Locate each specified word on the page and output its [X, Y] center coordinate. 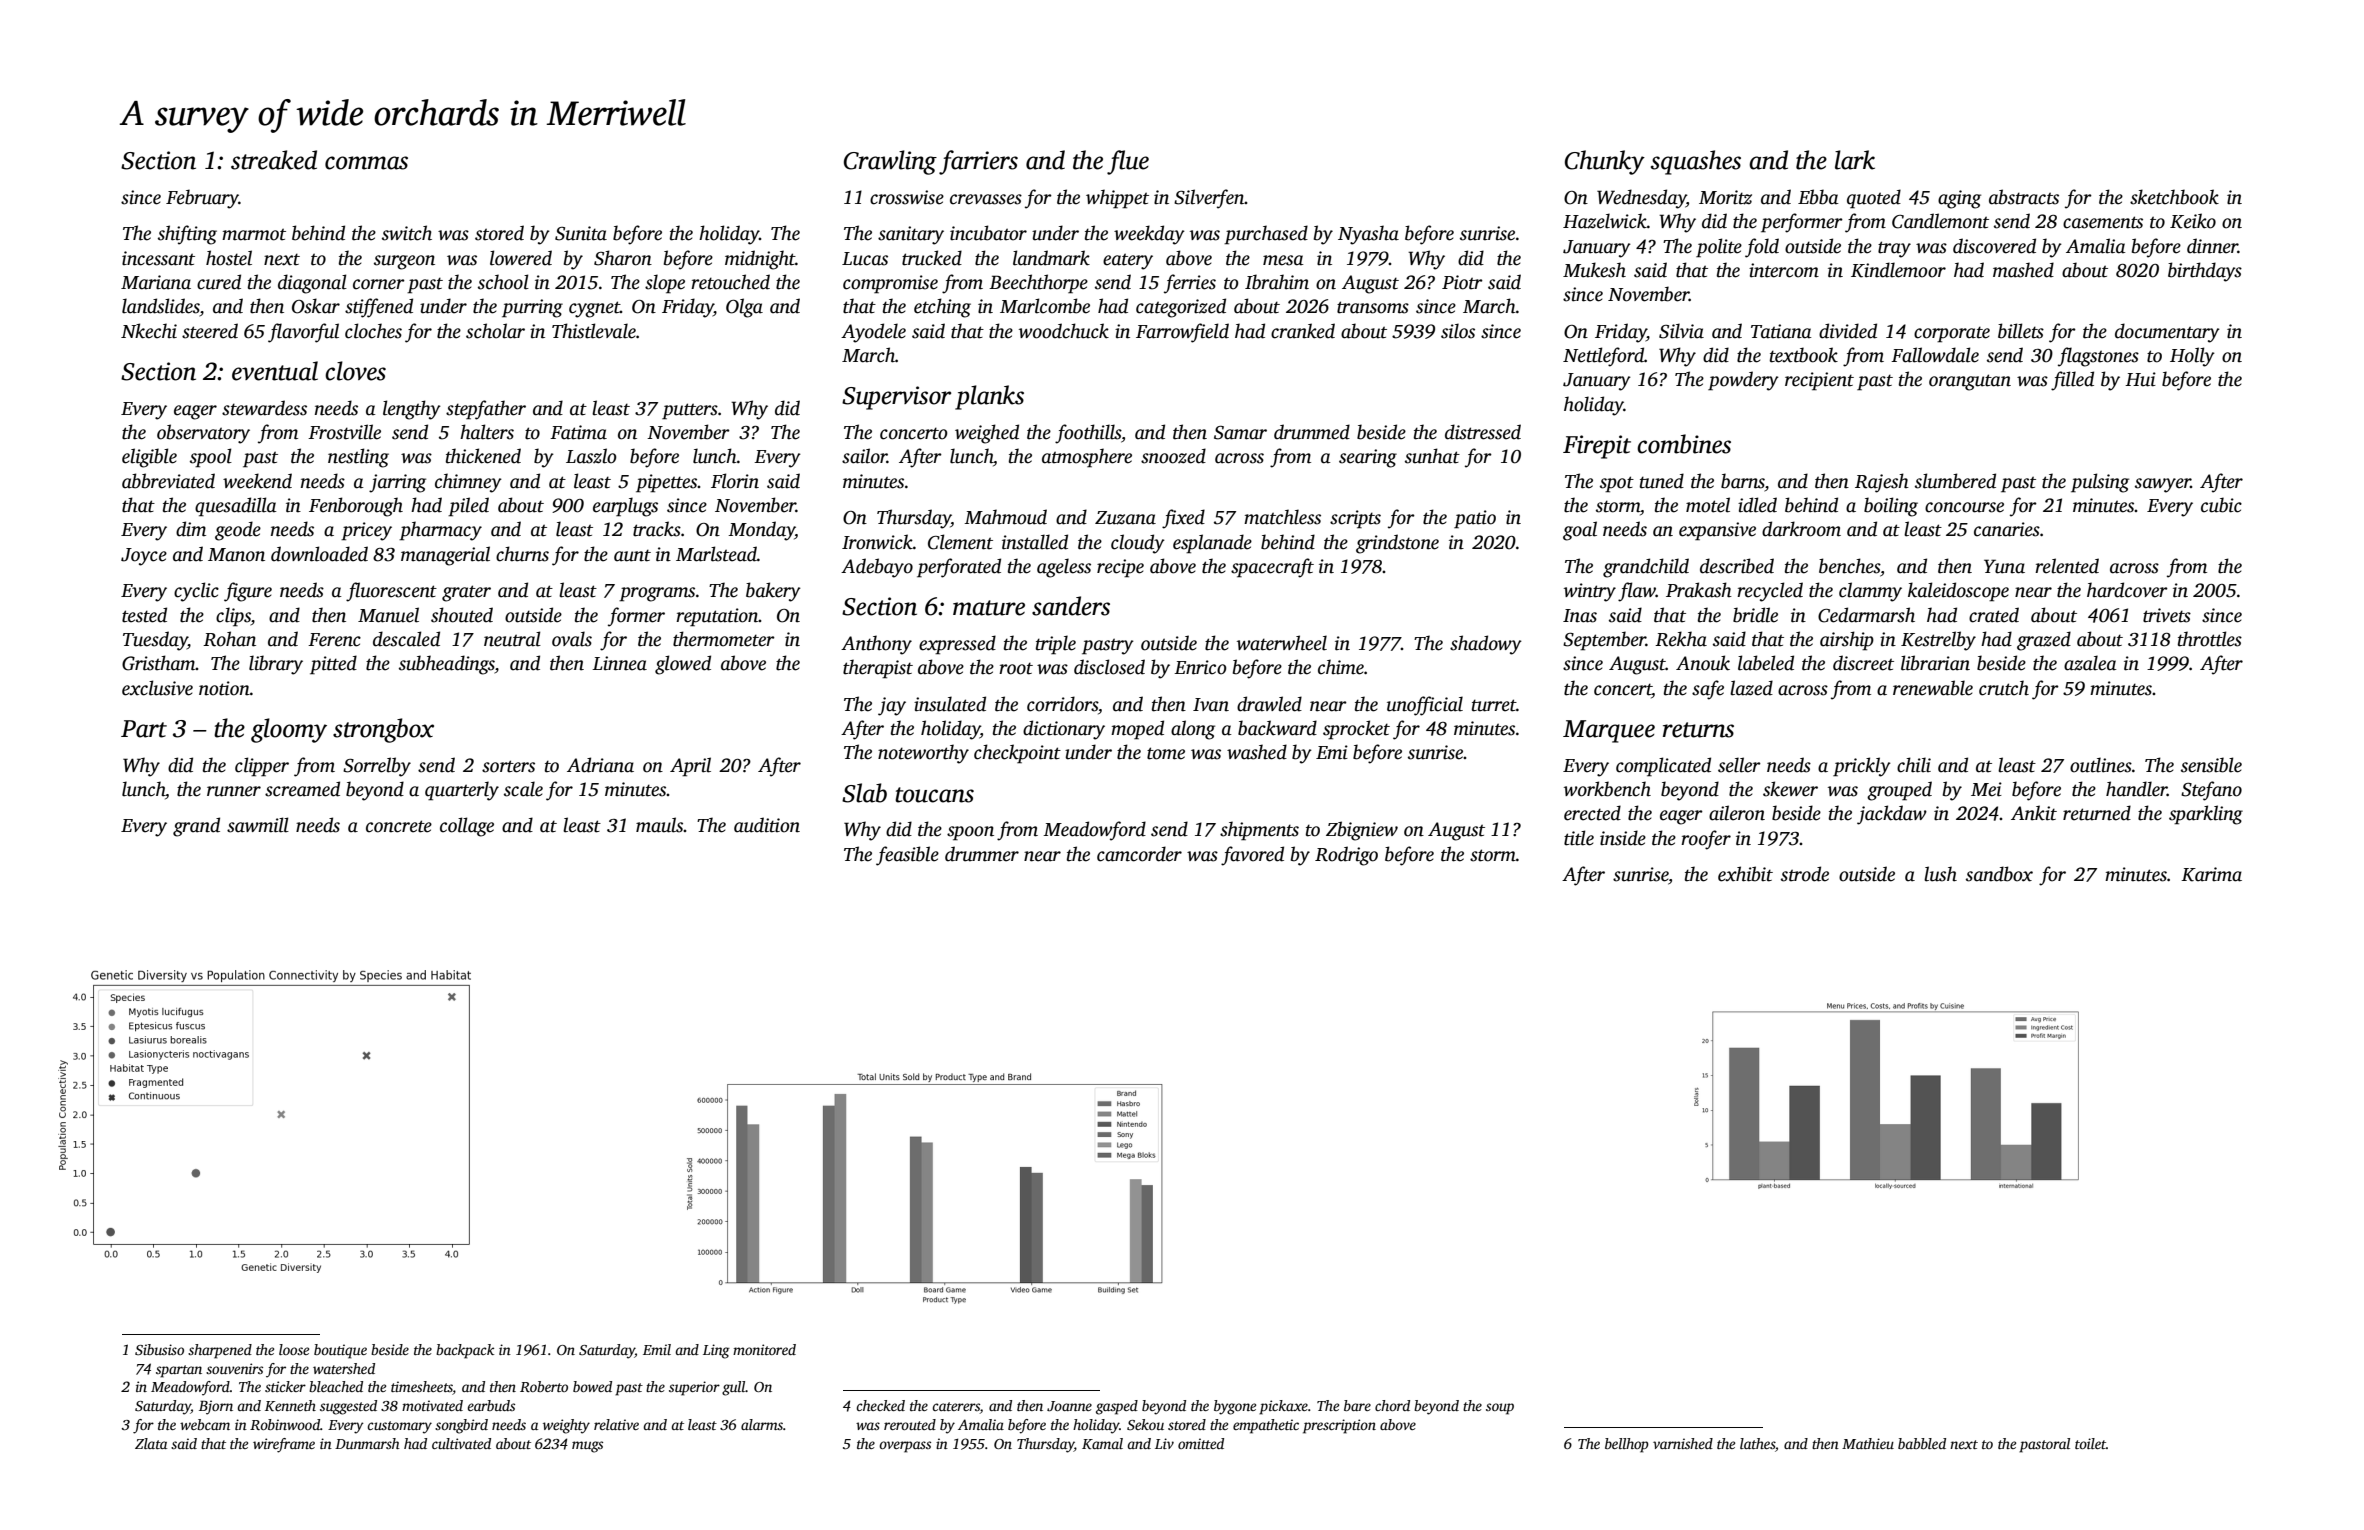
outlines [2101, 765]
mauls [660, 825]
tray [1894, 249]
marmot [254, 234]
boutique [340, 1351]
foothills [1088, 434]
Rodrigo [1346, 856]
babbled [1922, 1443]
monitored [764, 1349]
